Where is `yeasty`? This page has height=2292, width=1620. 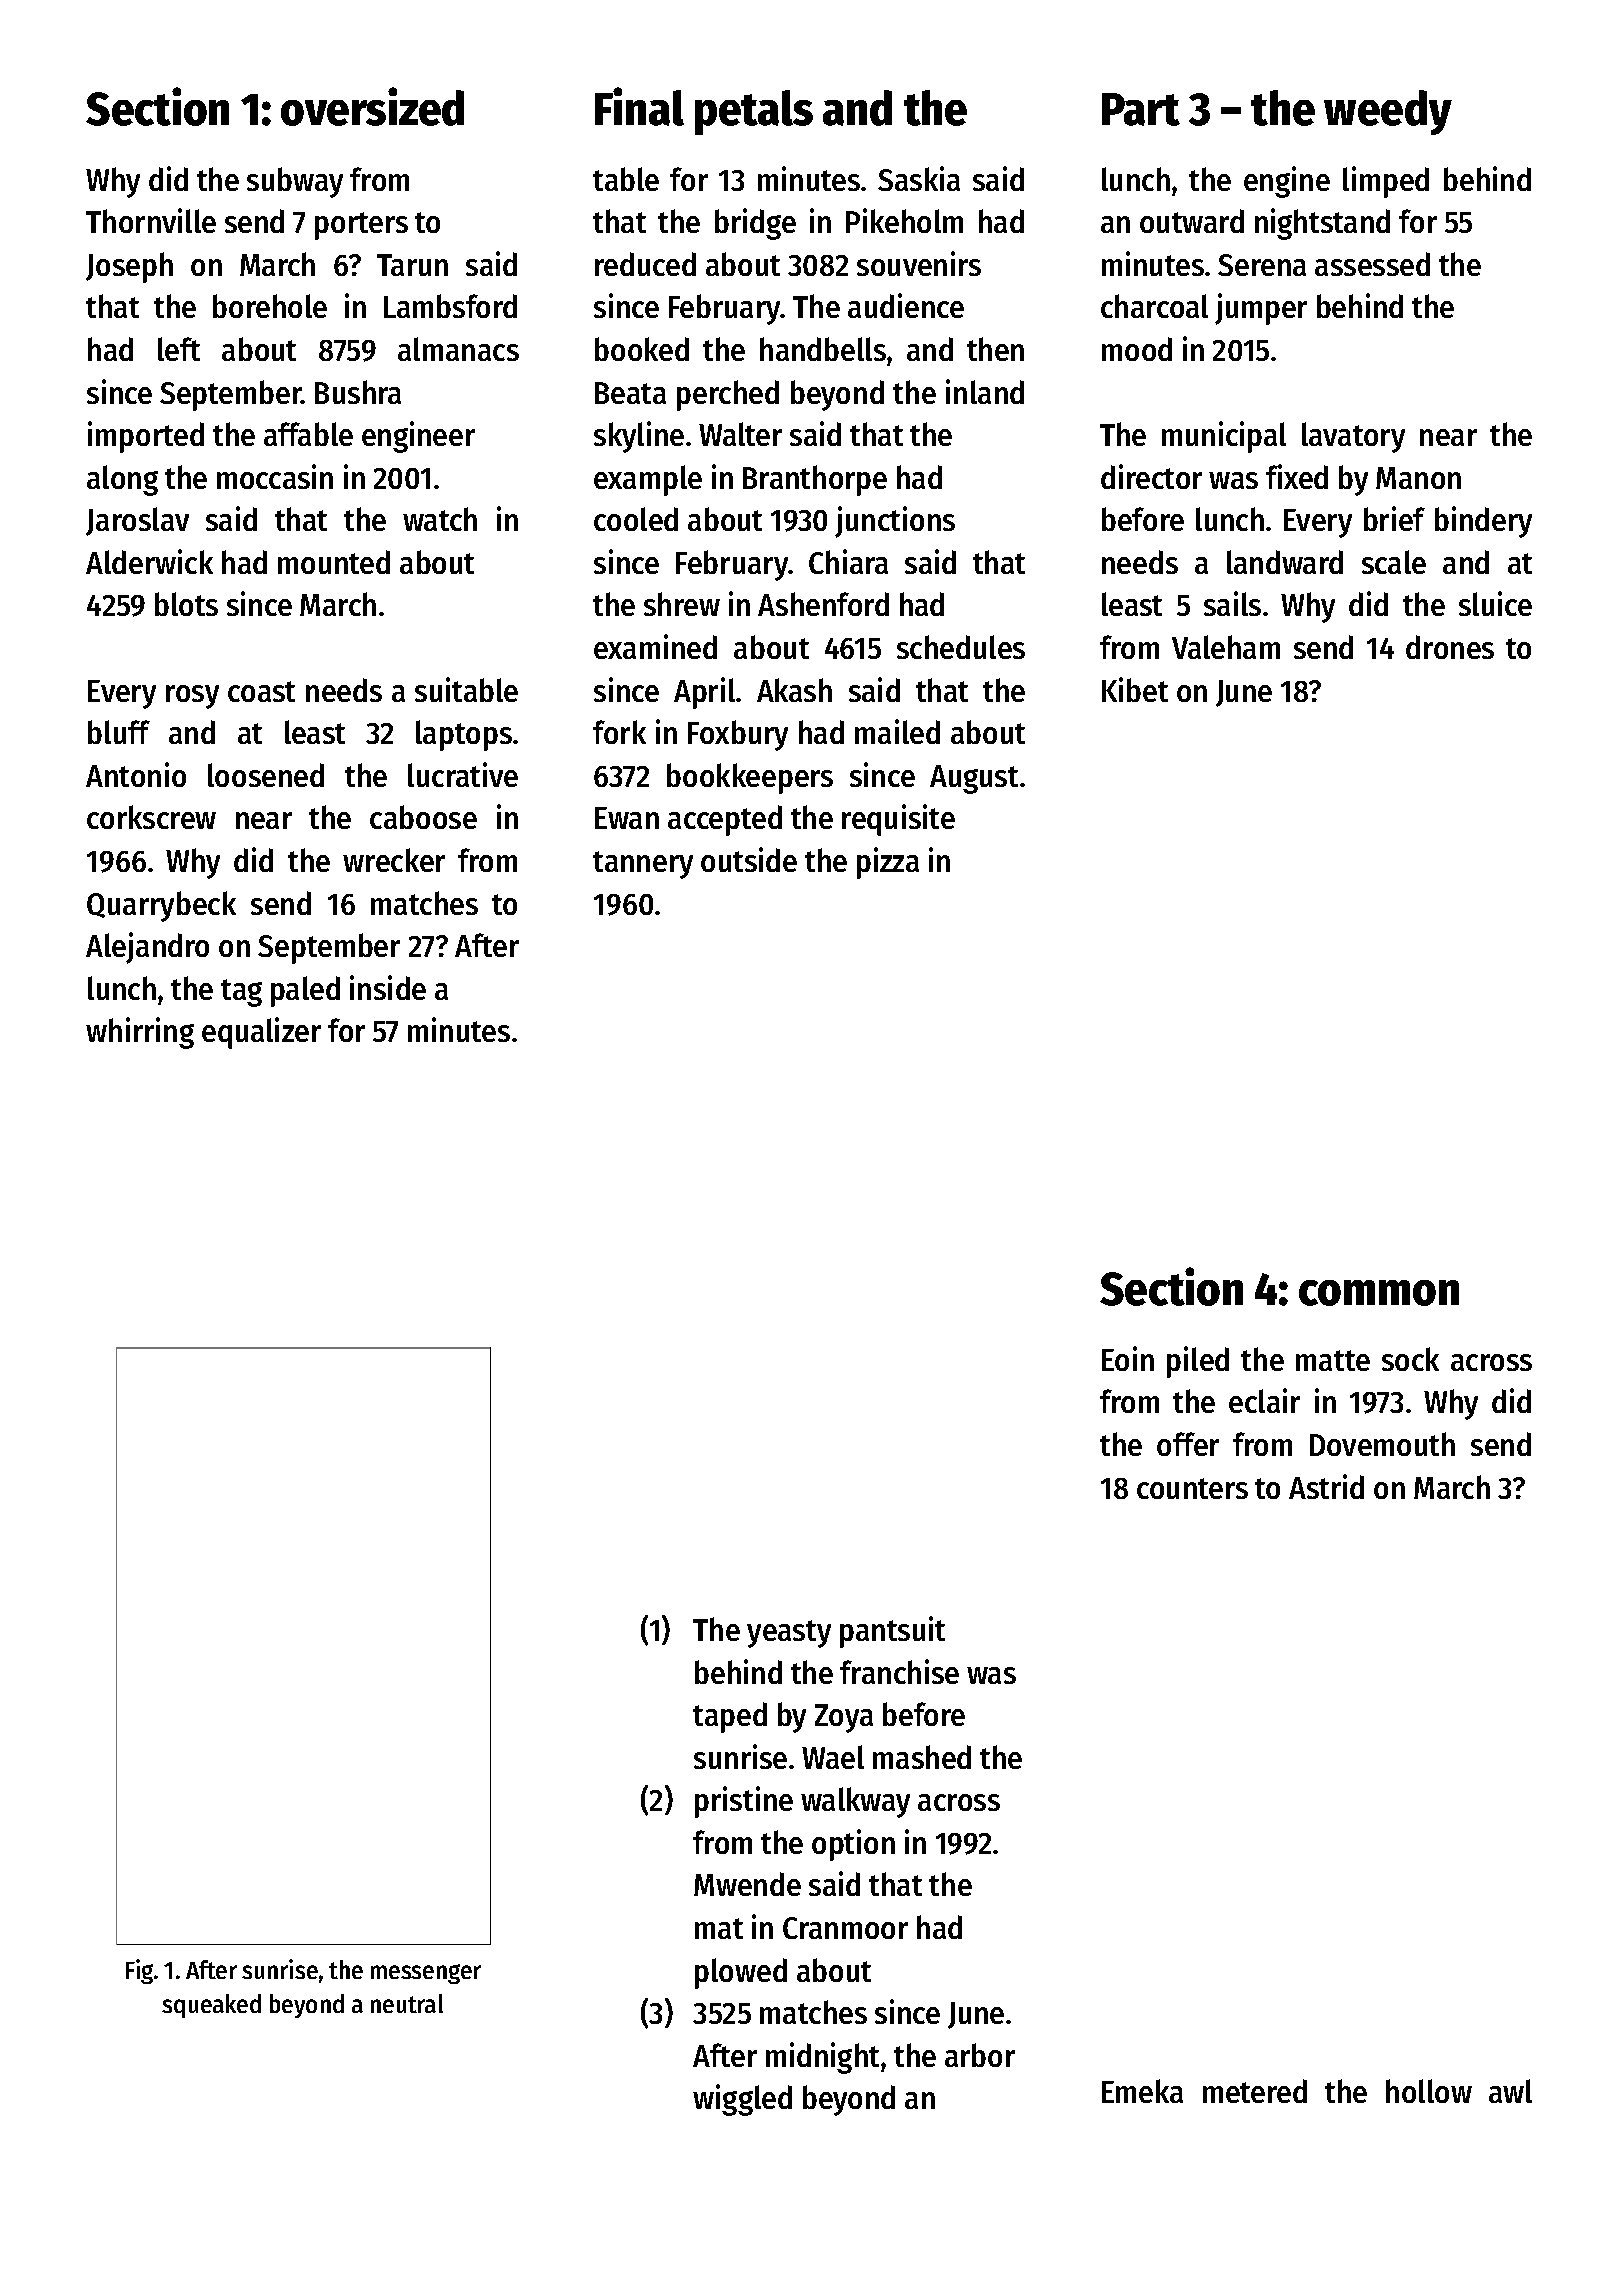
yeasty is located at coordinates (789, 1634).
